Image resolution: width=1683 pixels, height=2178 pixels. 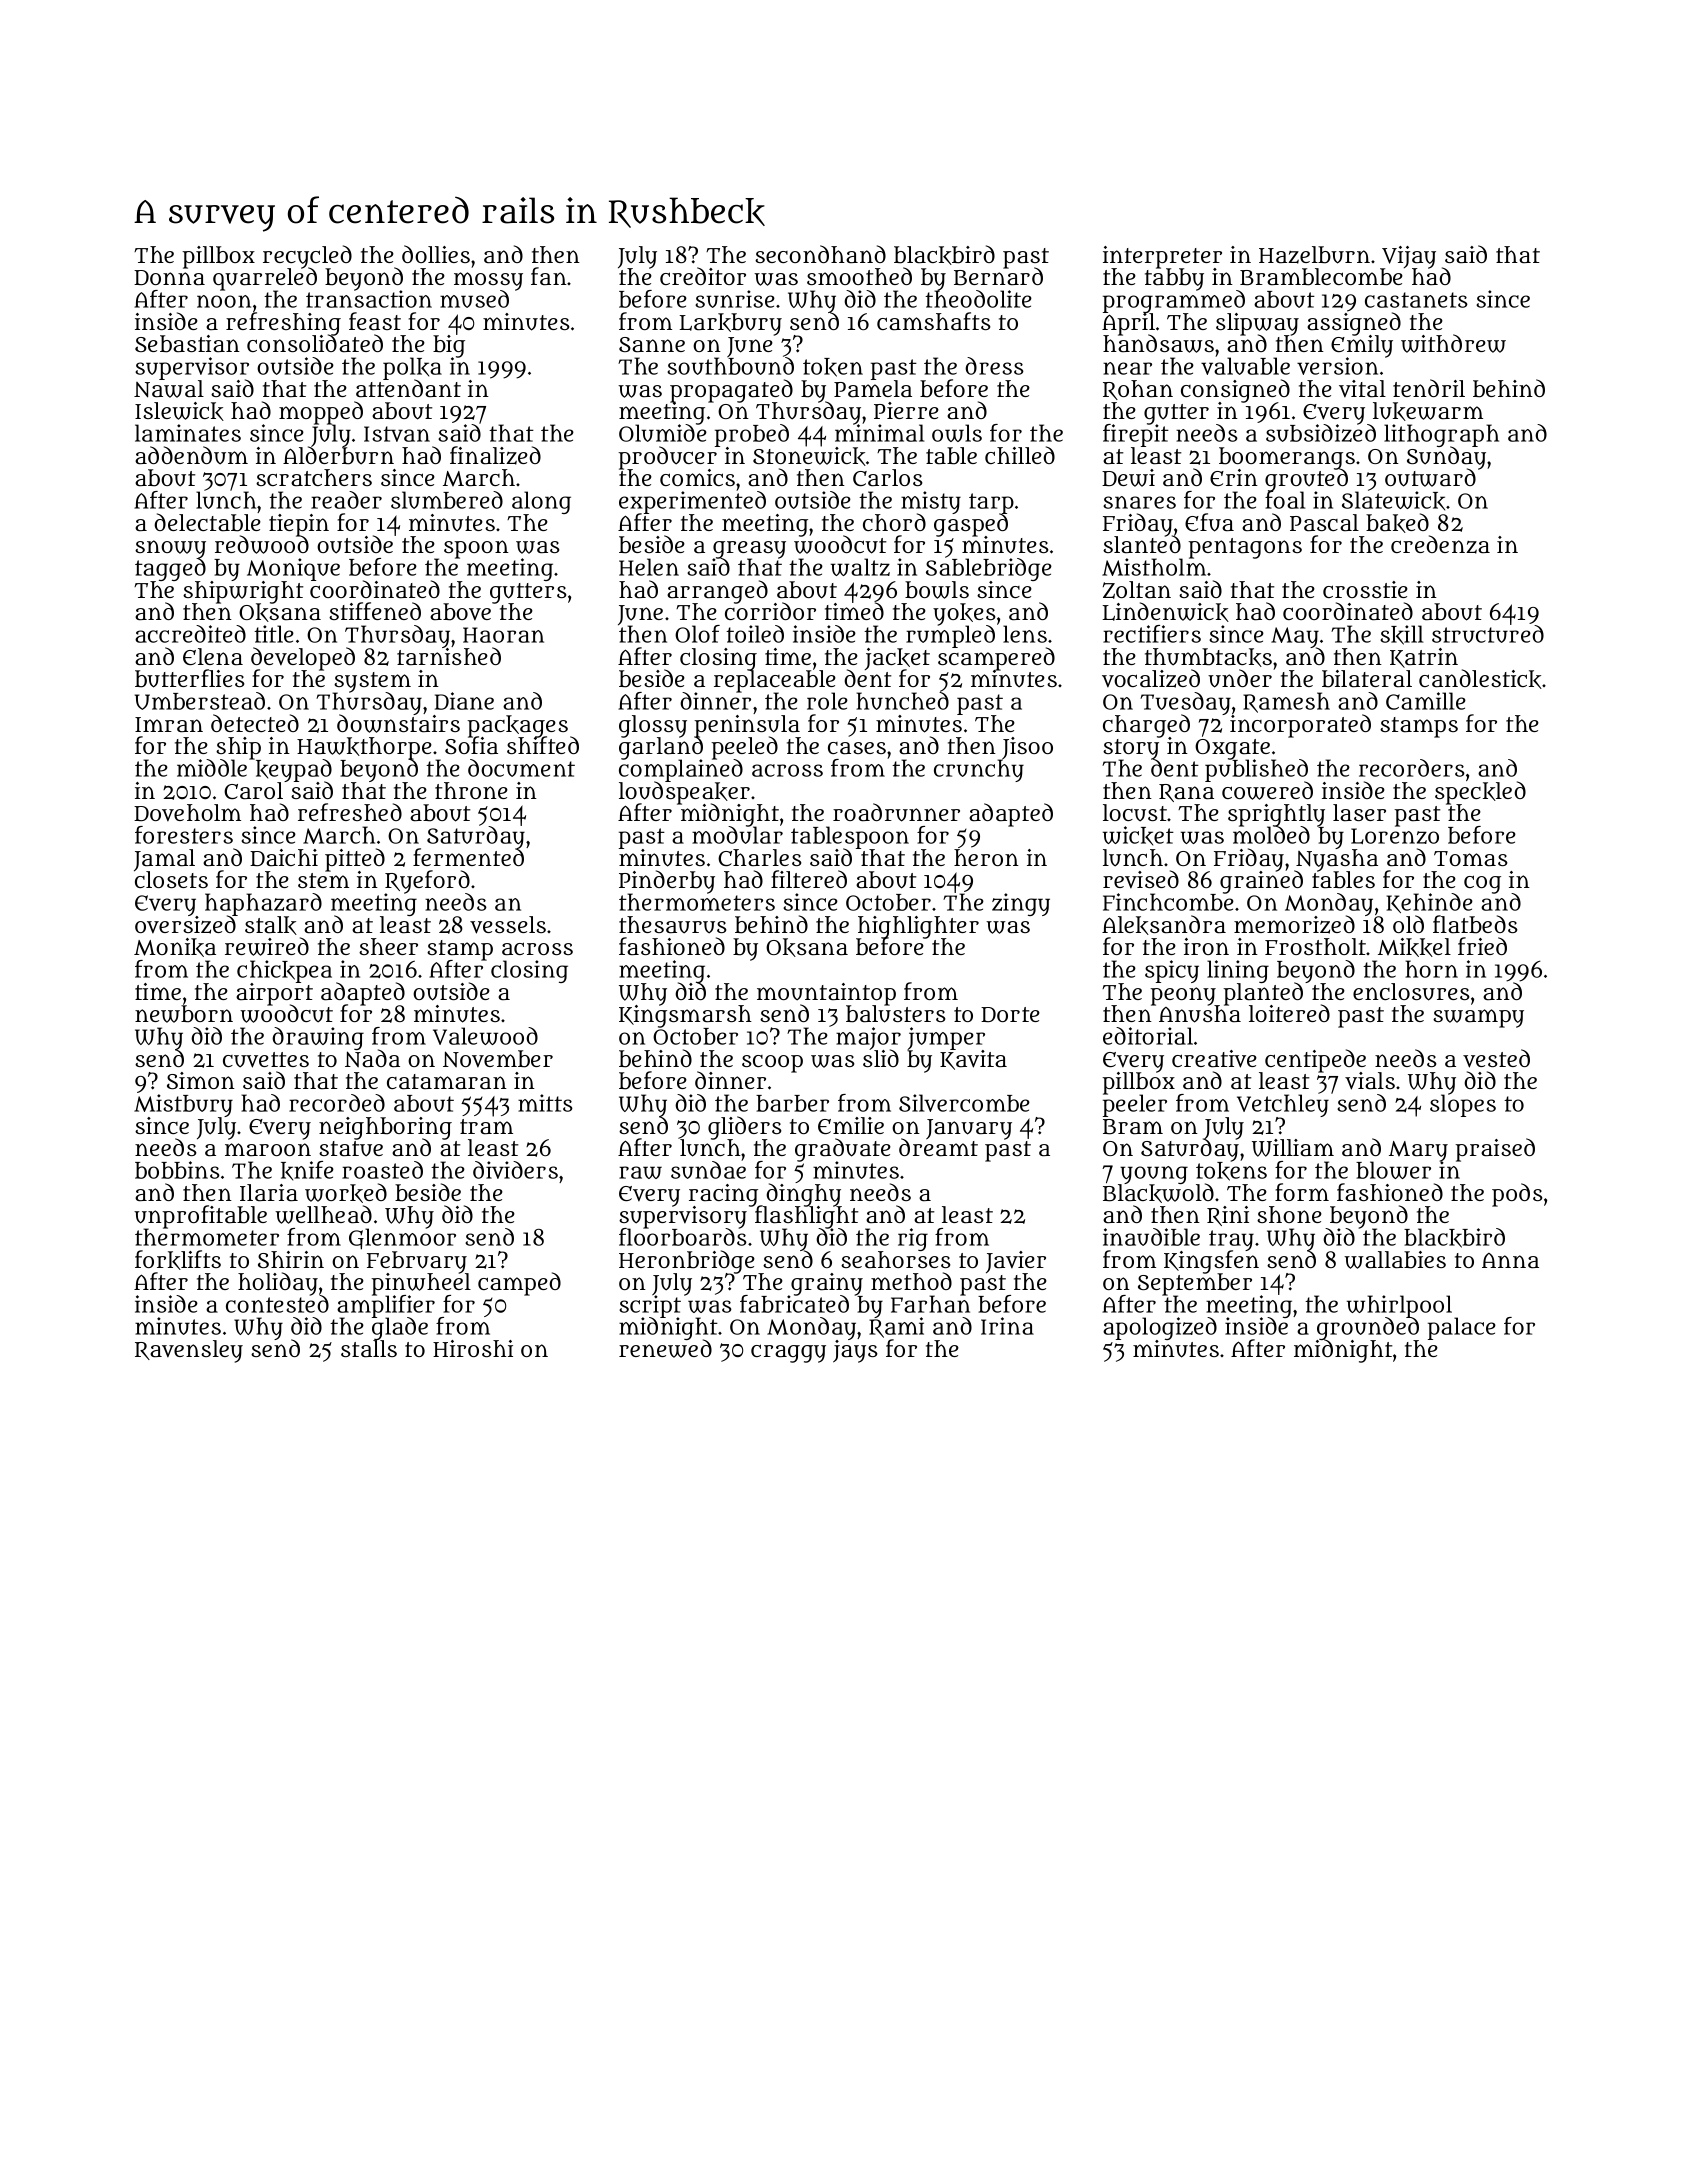 I want to click on horn, so click(x=1431, y=969).
